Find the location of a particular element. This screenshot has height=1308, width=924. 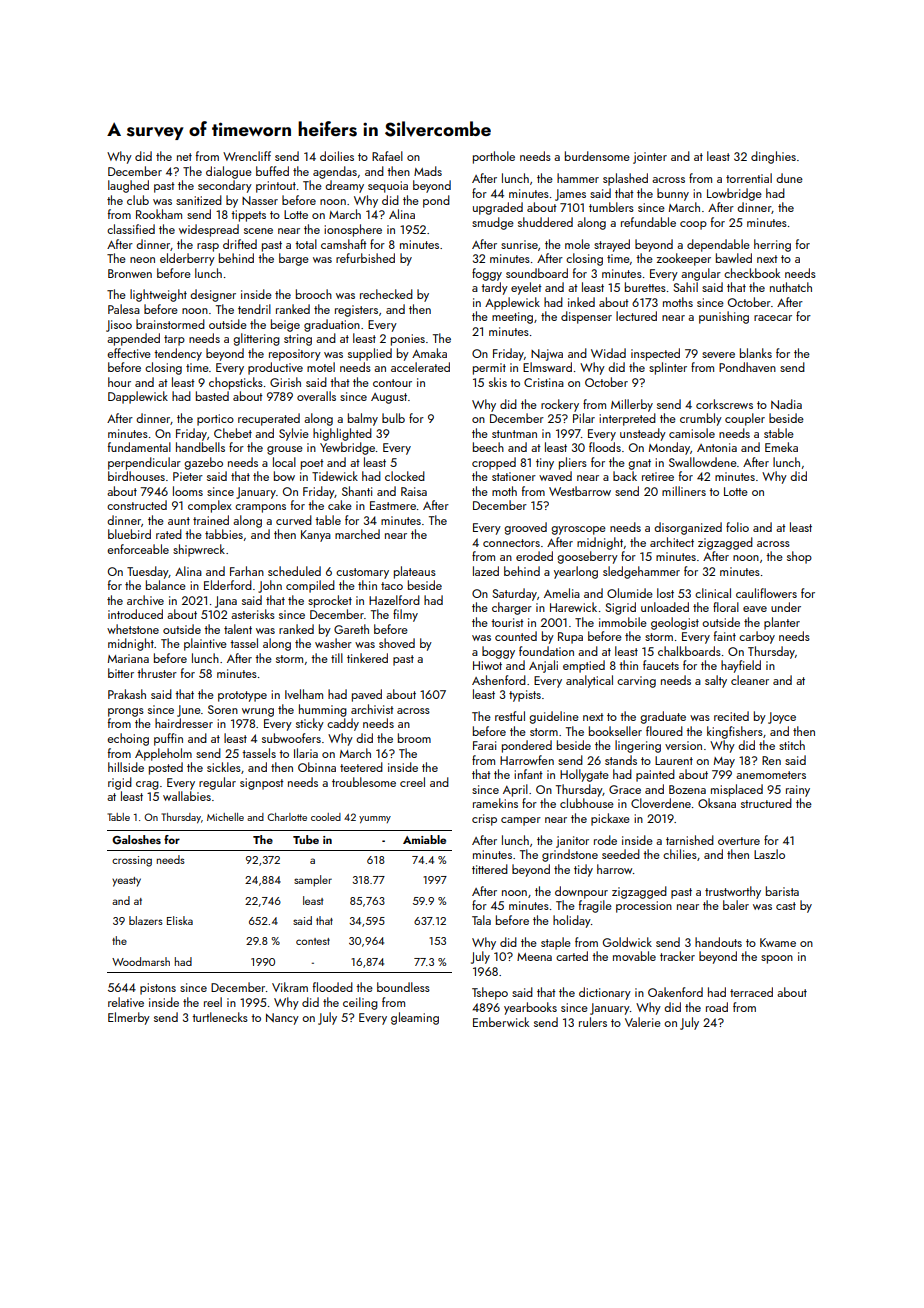

stands is located at coordinates (621, 760).
